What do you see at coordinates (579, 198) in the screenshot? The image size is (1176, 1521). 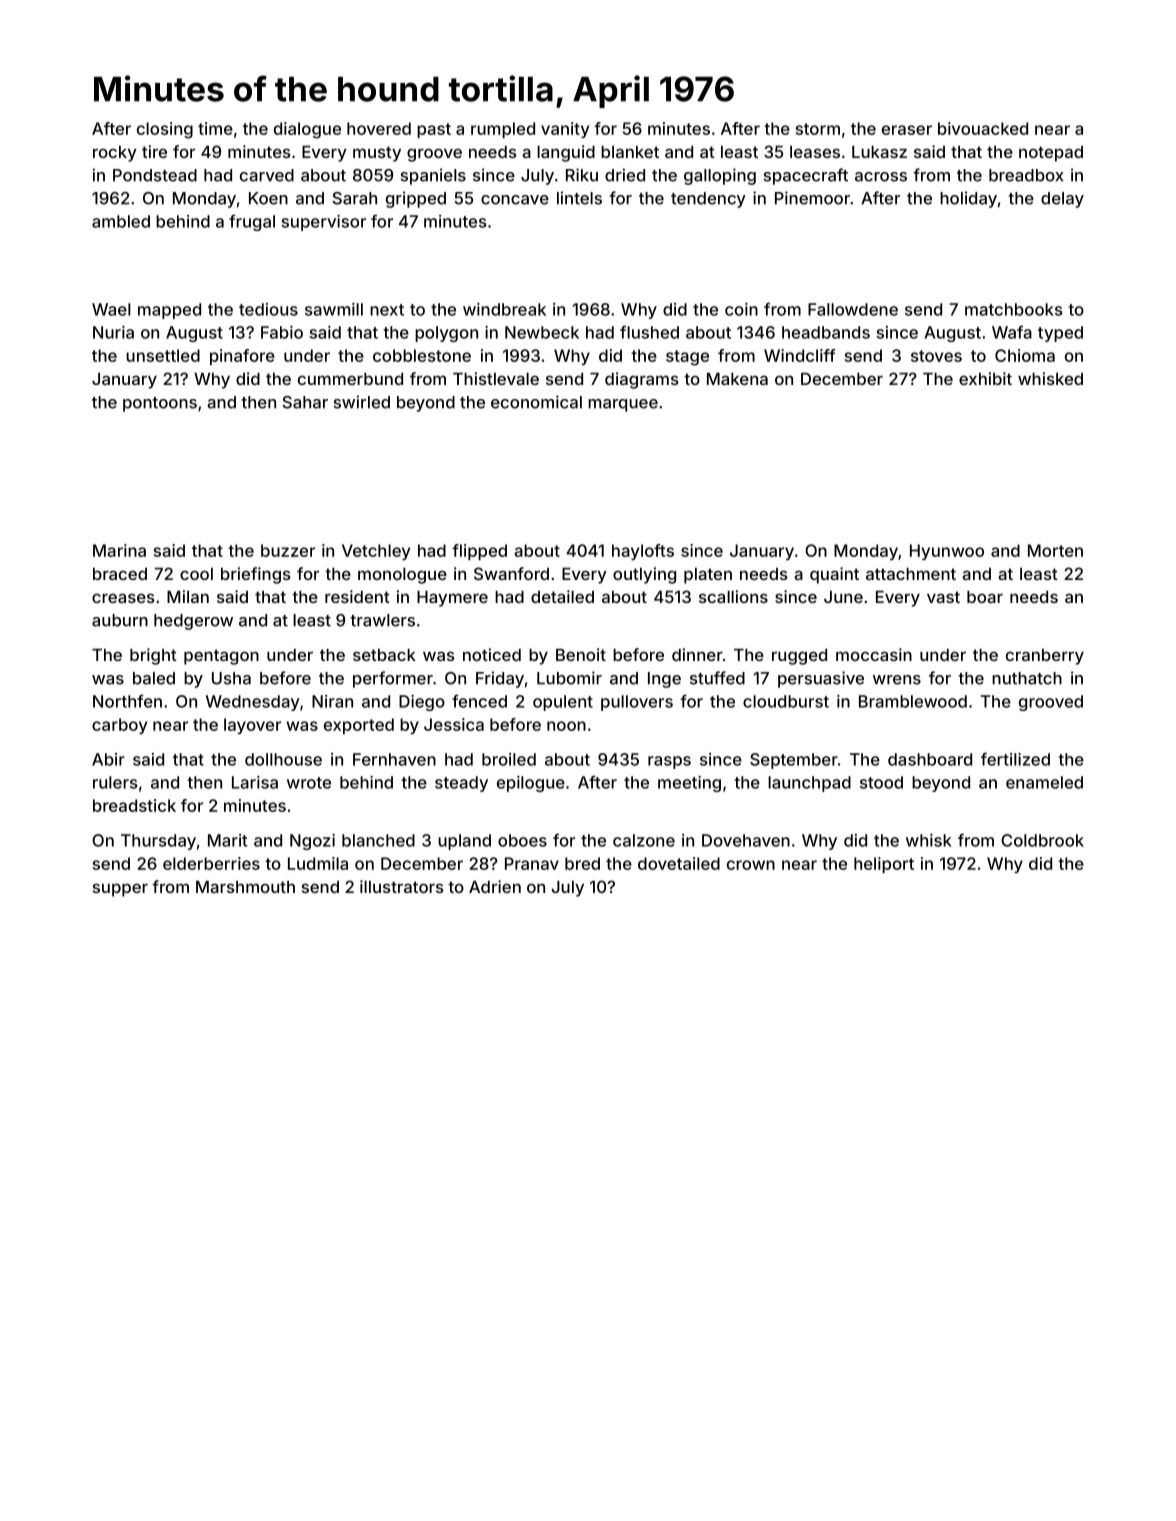 I see `lintels` at bounding box center [579, 198].
